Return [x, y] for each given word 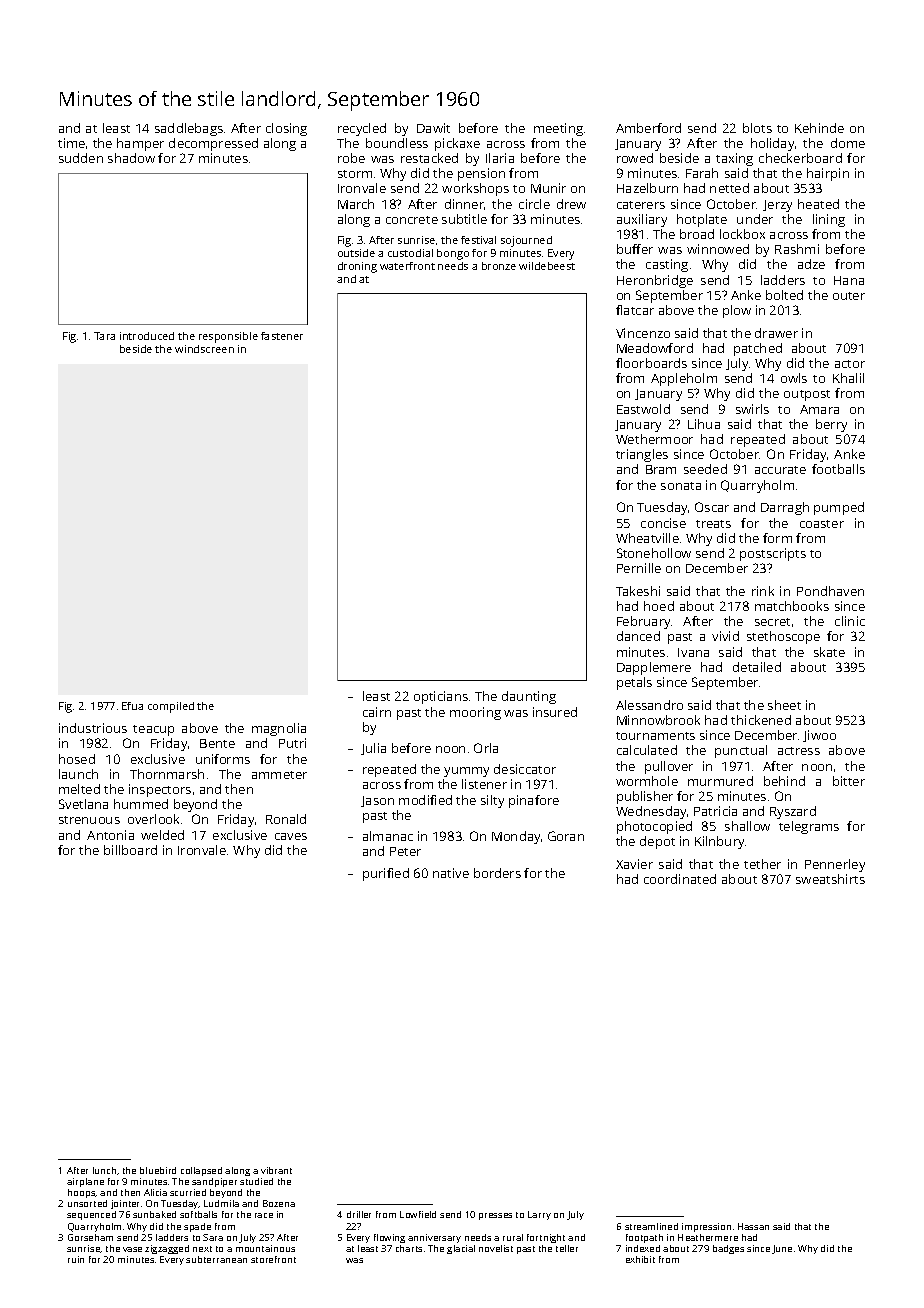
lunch [104, 1170]
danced [638, 636]
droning [357, 267]
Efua [132, 706]
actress [799, 751]
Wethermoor [654, 439]
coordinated [680, 879]
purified [386, 874]
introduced [147, 336]
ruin [76, 1259]
